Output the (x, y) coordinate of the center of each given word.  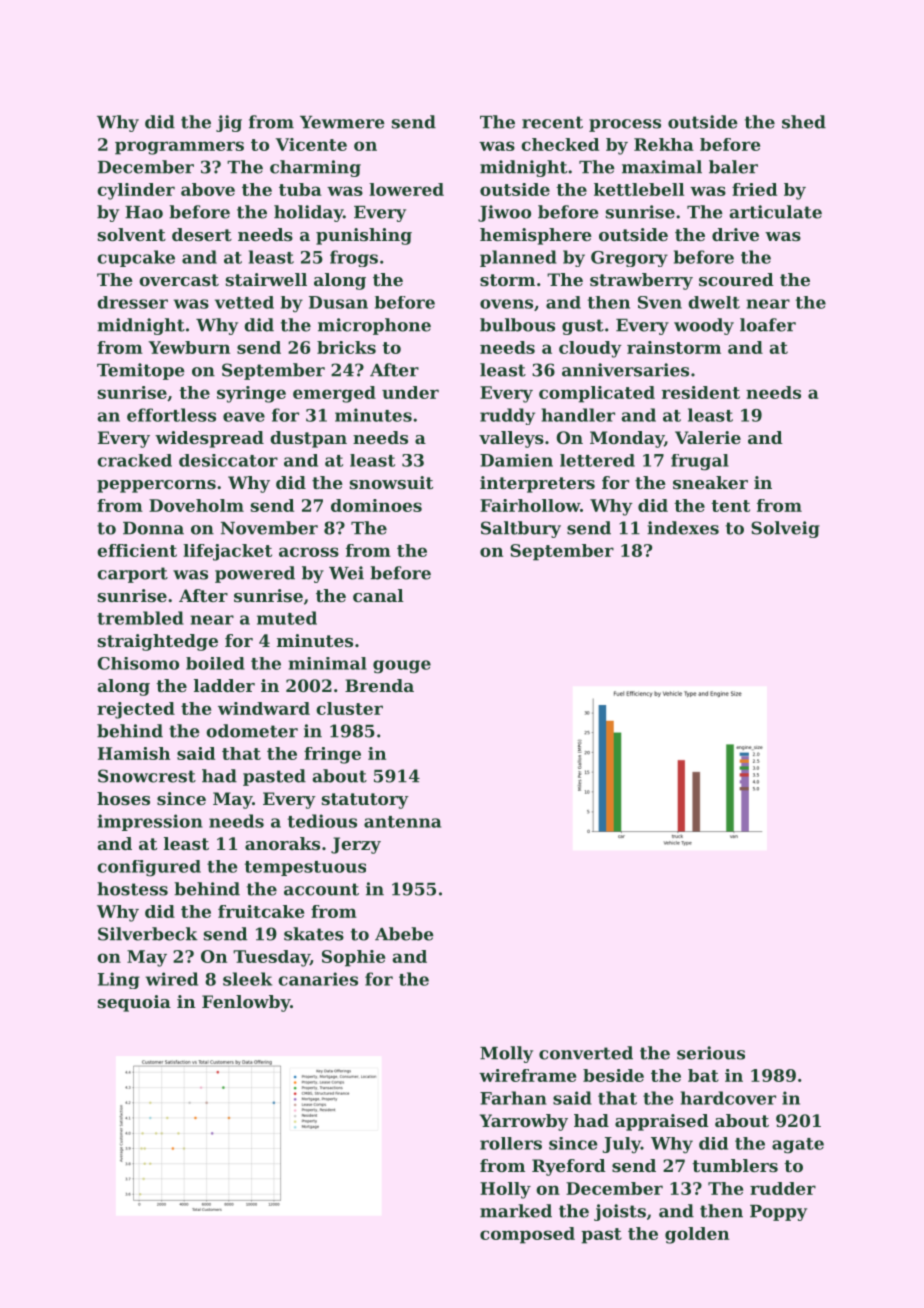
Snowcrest (147, 776)
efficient (137, 550)
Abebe (404, 934)
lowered (406, 189)
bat (703, 1075)
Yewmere (342, 122)
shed (804, 122)
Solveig (785, 529)
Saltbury (521, 529)
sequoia (134, 1003)
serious (711, 1053)
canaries (318, 979)
